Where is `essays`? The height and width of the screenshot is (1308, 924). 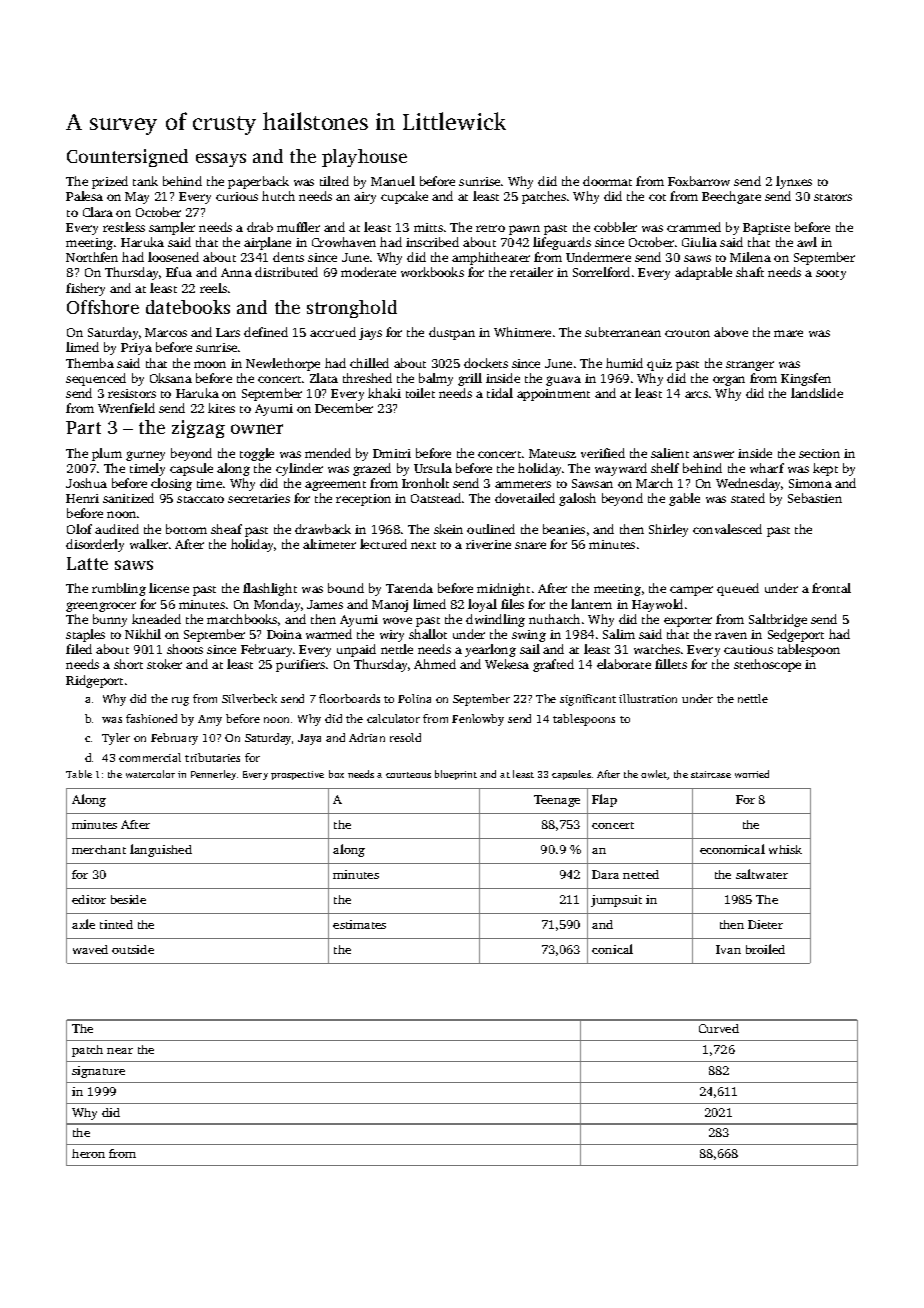
essays is located at coordinates (221, 160).
